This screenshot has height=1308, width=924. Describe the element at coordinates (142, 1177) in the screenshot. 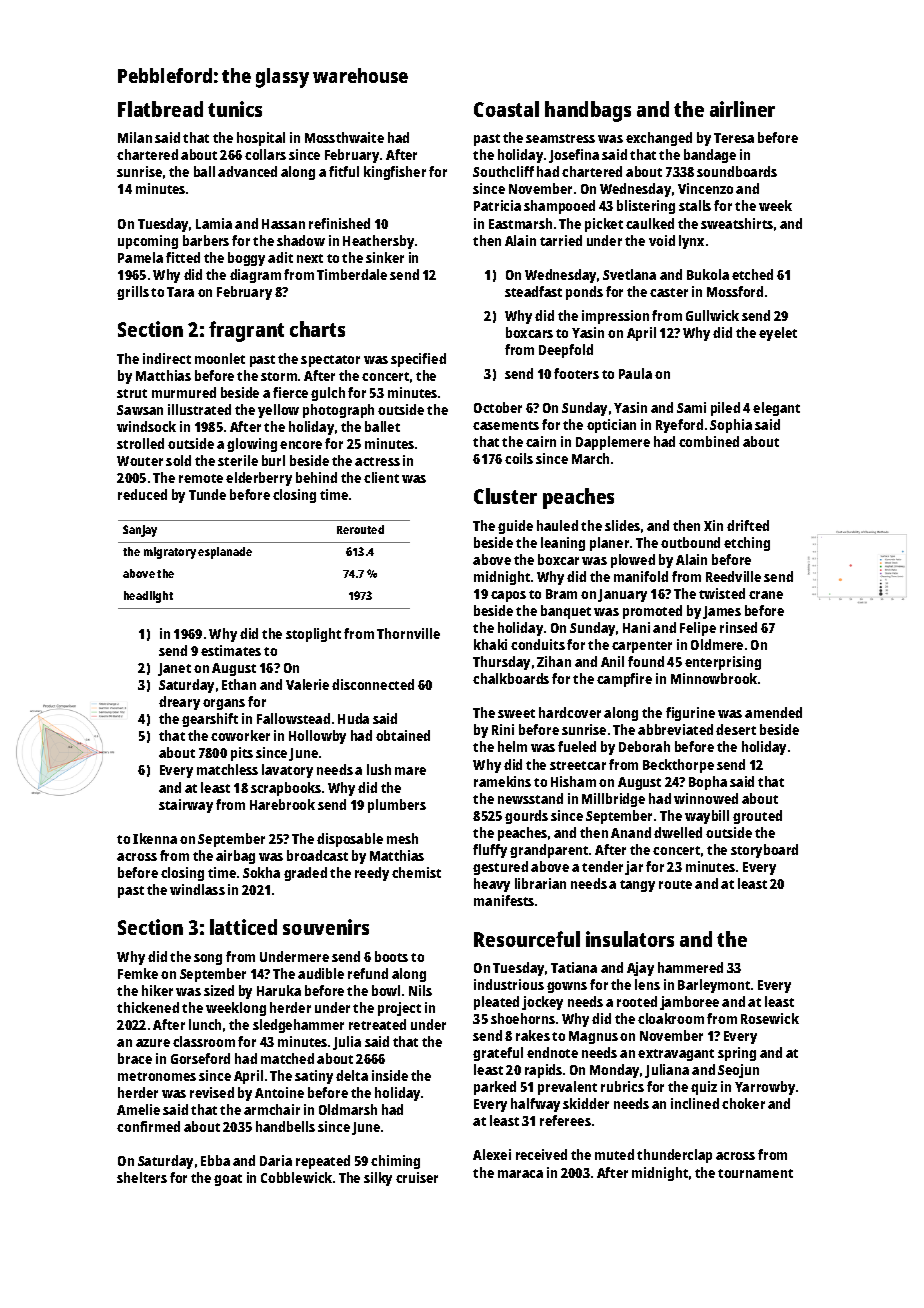

I see `shelters` at that location.
